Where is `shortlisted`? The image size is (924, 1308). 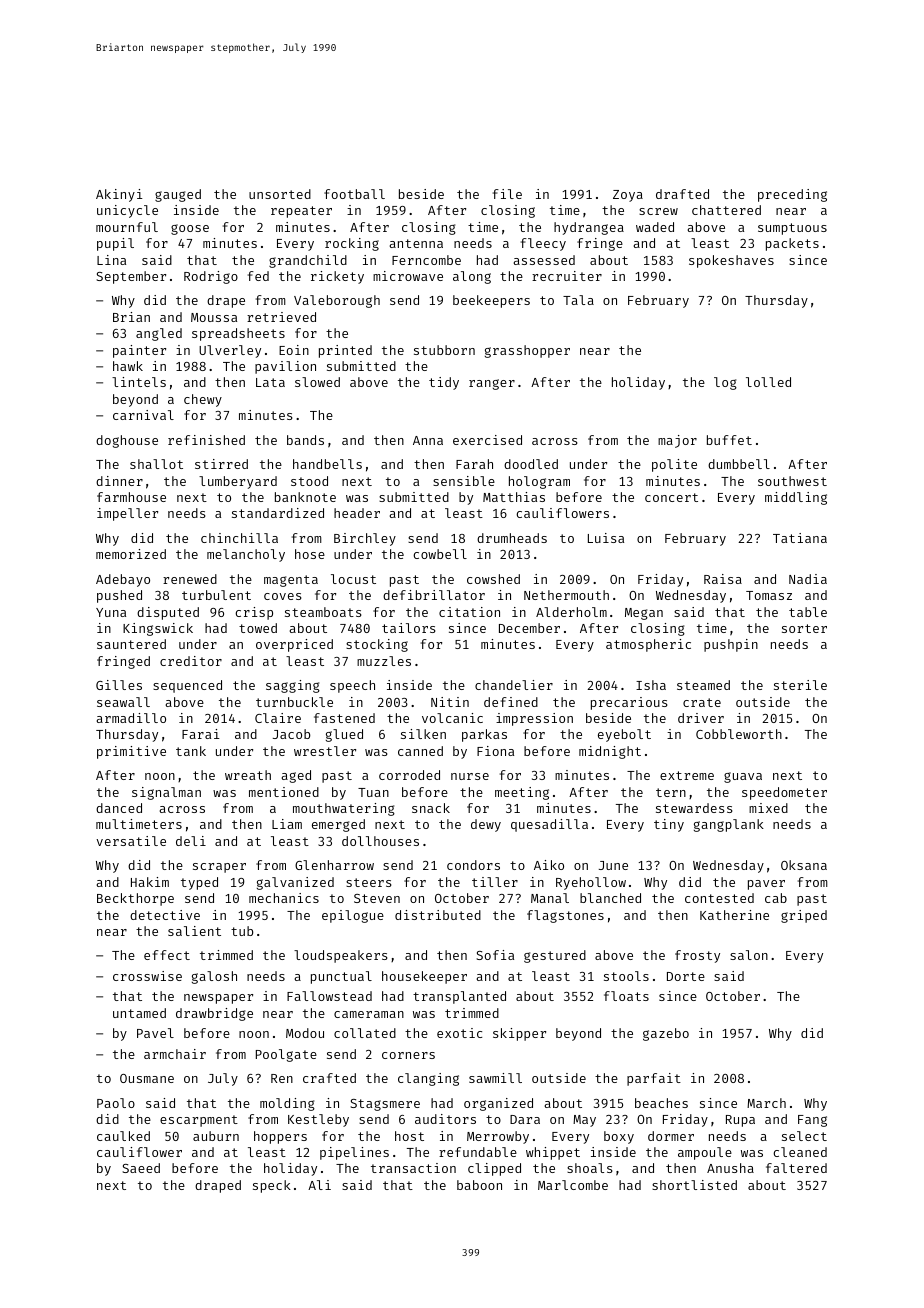 shortlisted is located at coordinates (694, 1185).
